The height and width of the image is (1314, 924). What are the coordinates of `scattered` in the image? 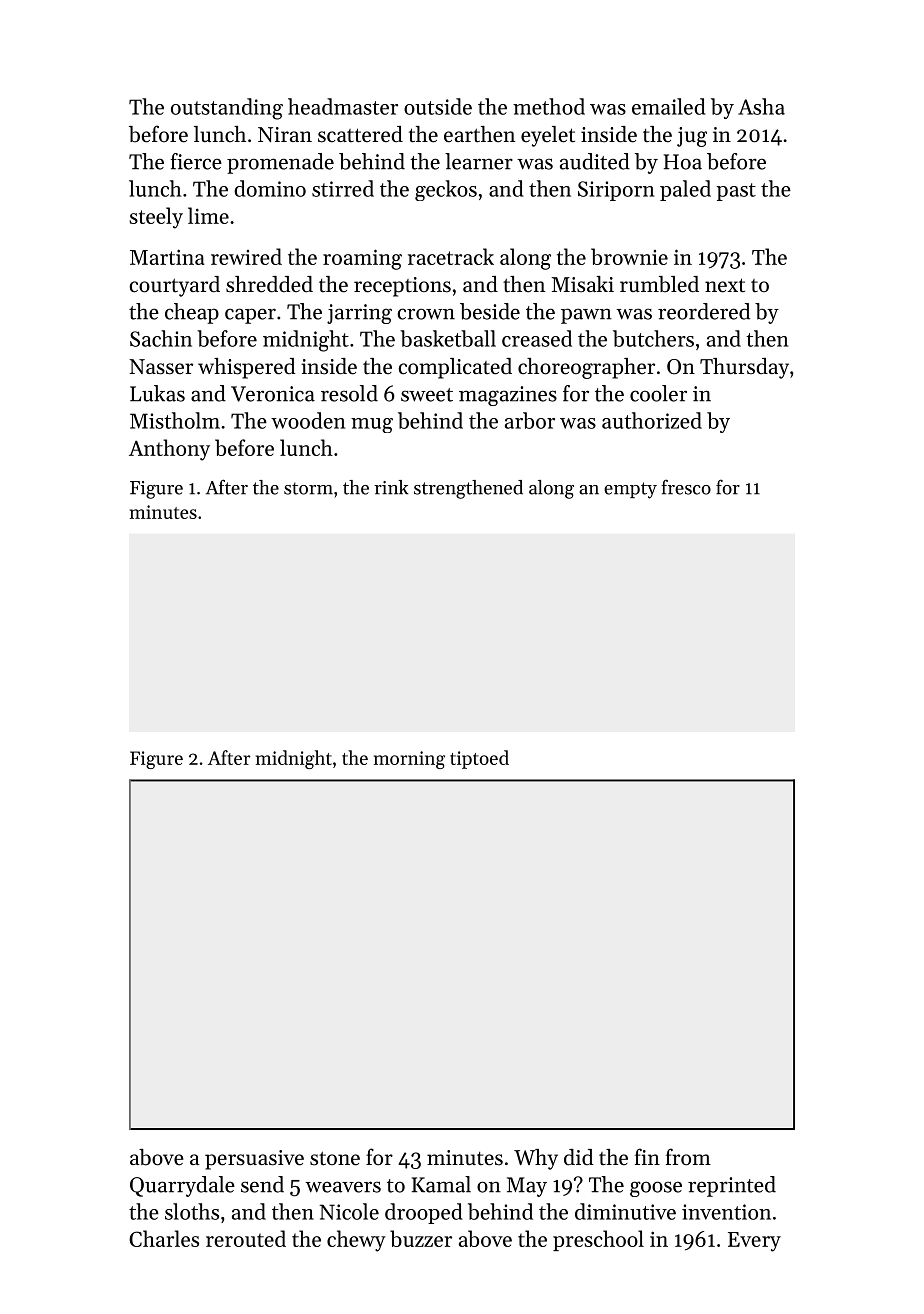 It's located at (360, 134).
